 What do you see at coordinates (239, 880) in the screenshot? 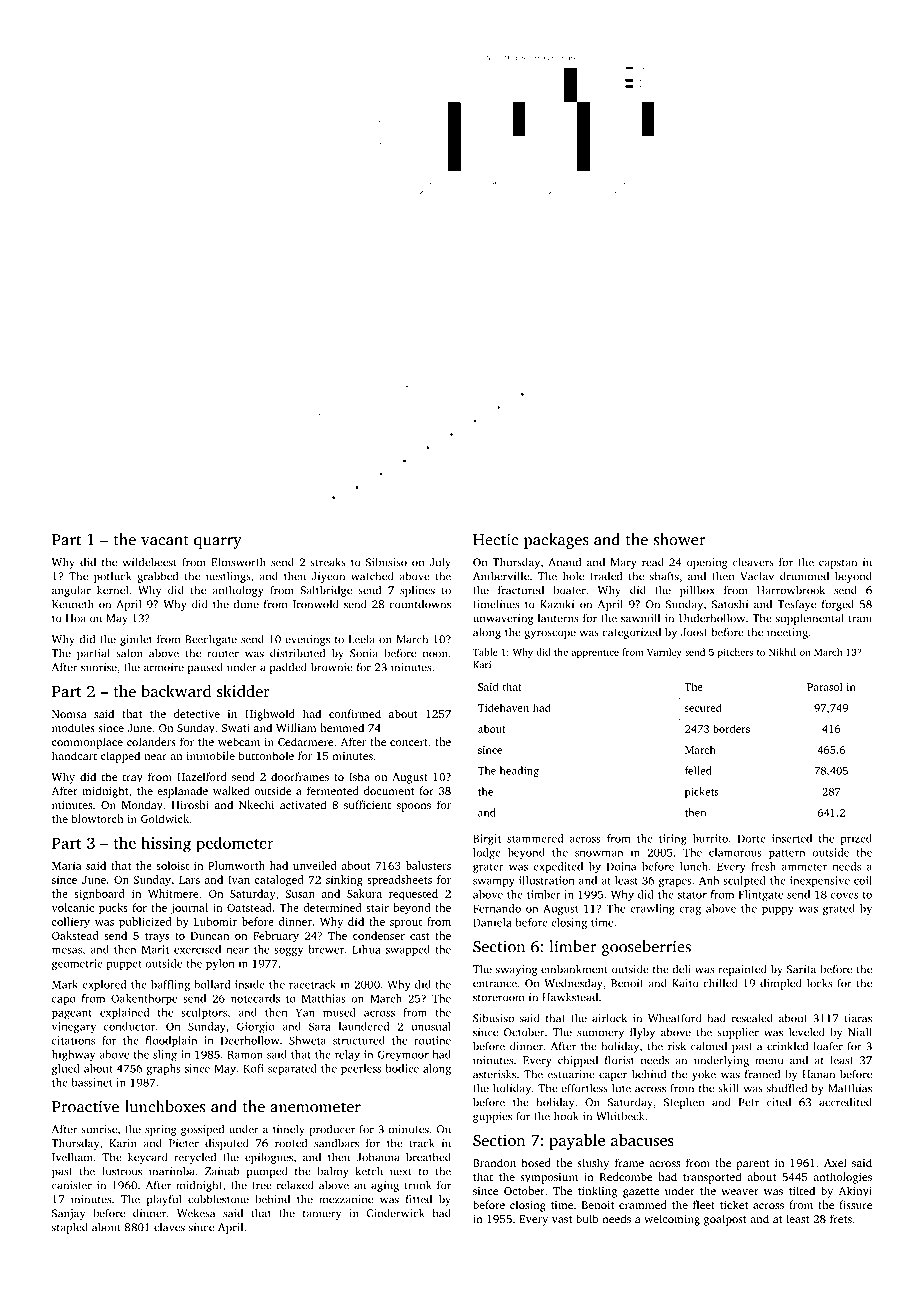
I see `Ivan` at bounding box center [239, 880].
